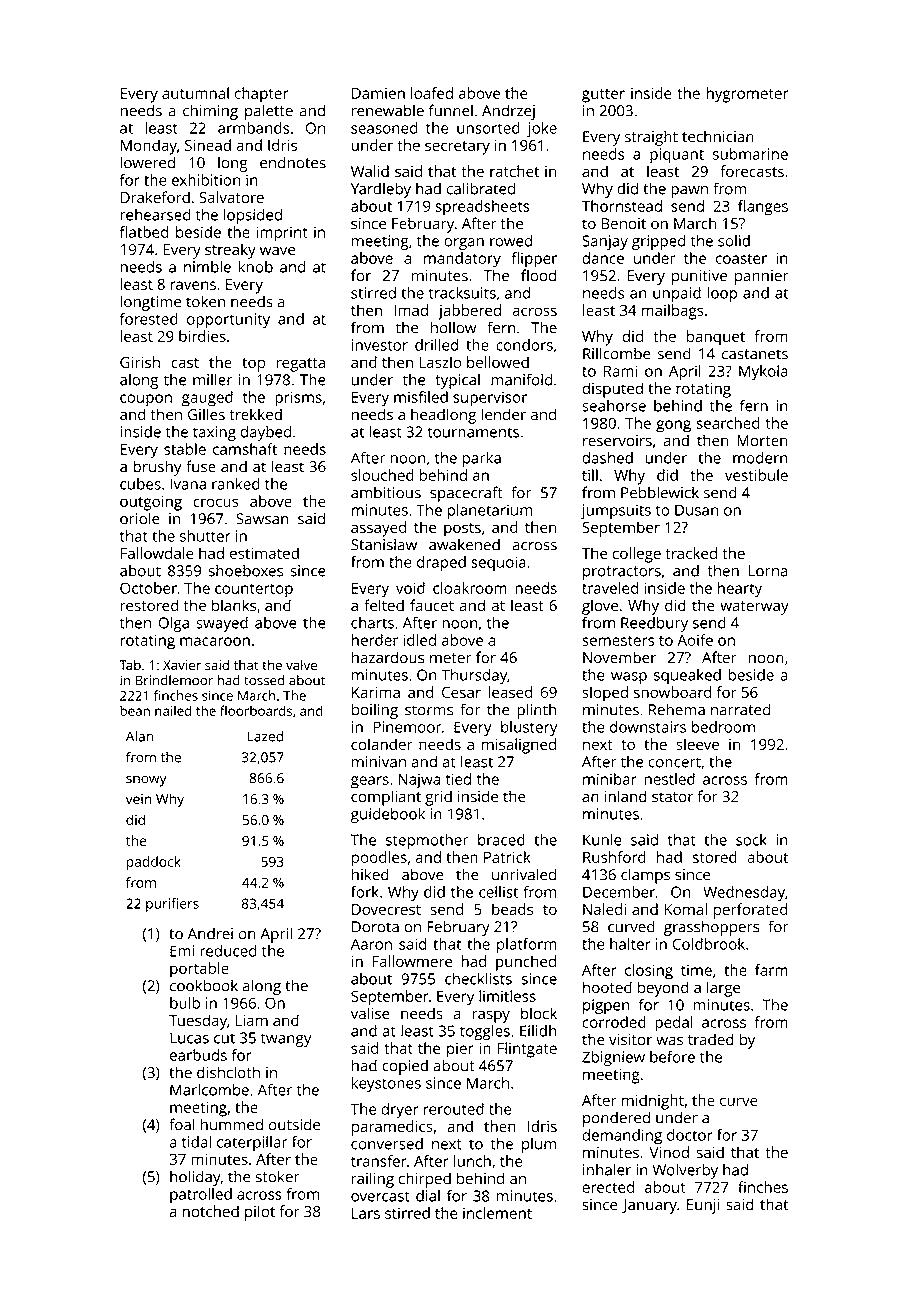  I want to click on technician, so click(718, 136).
